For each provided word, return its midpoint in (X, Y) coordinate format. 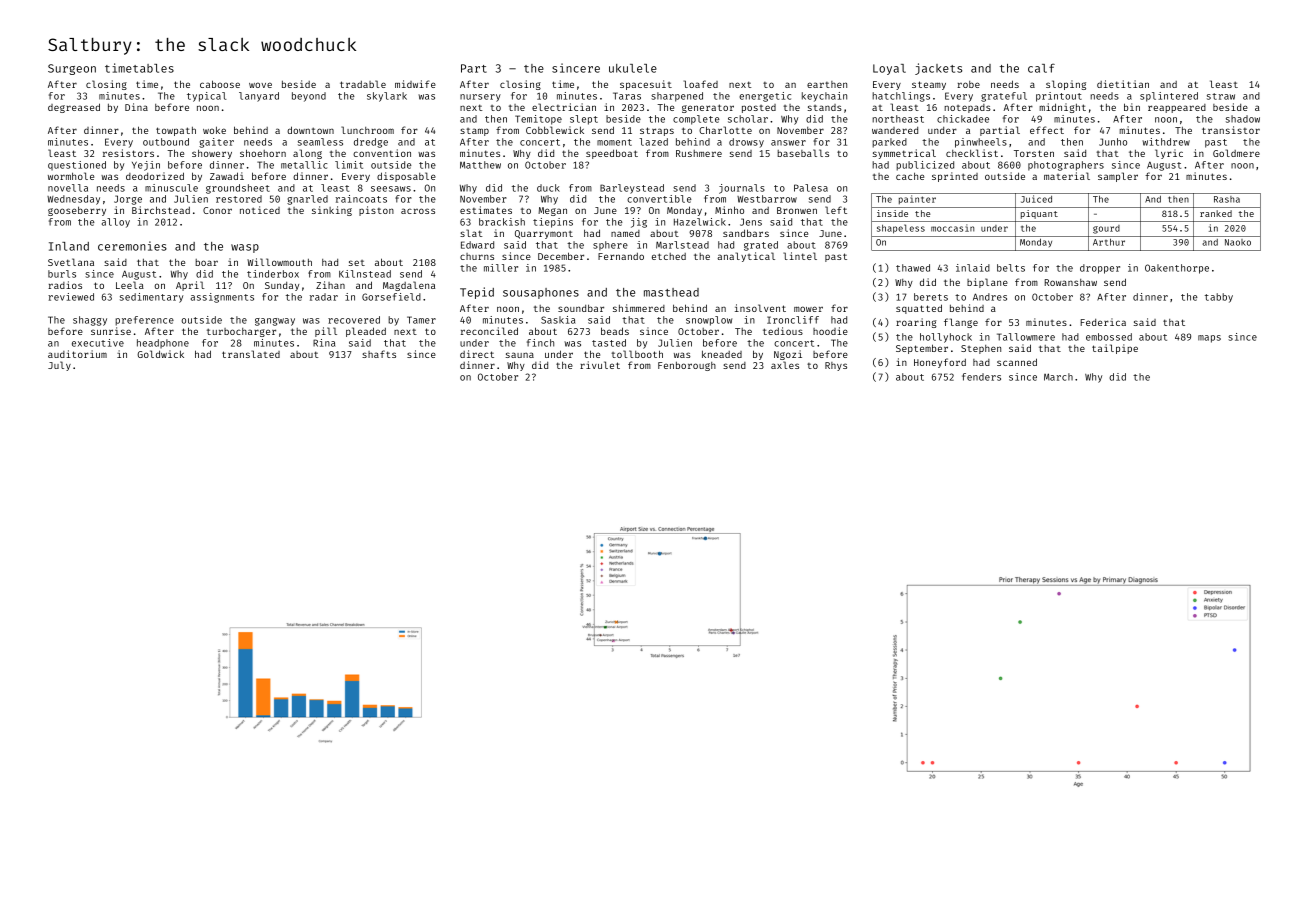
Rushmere (699, 153)
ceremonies (132, 246)
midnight (1062, 108)
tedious (783, 331)
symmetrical (904, 154)
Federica (1103, 322)
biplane (987, 283)
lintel (800, 256)
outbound (166, 142)
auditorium (77, 354)
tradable (363, 84)
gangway (275, 322)
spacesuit (646, 85)
